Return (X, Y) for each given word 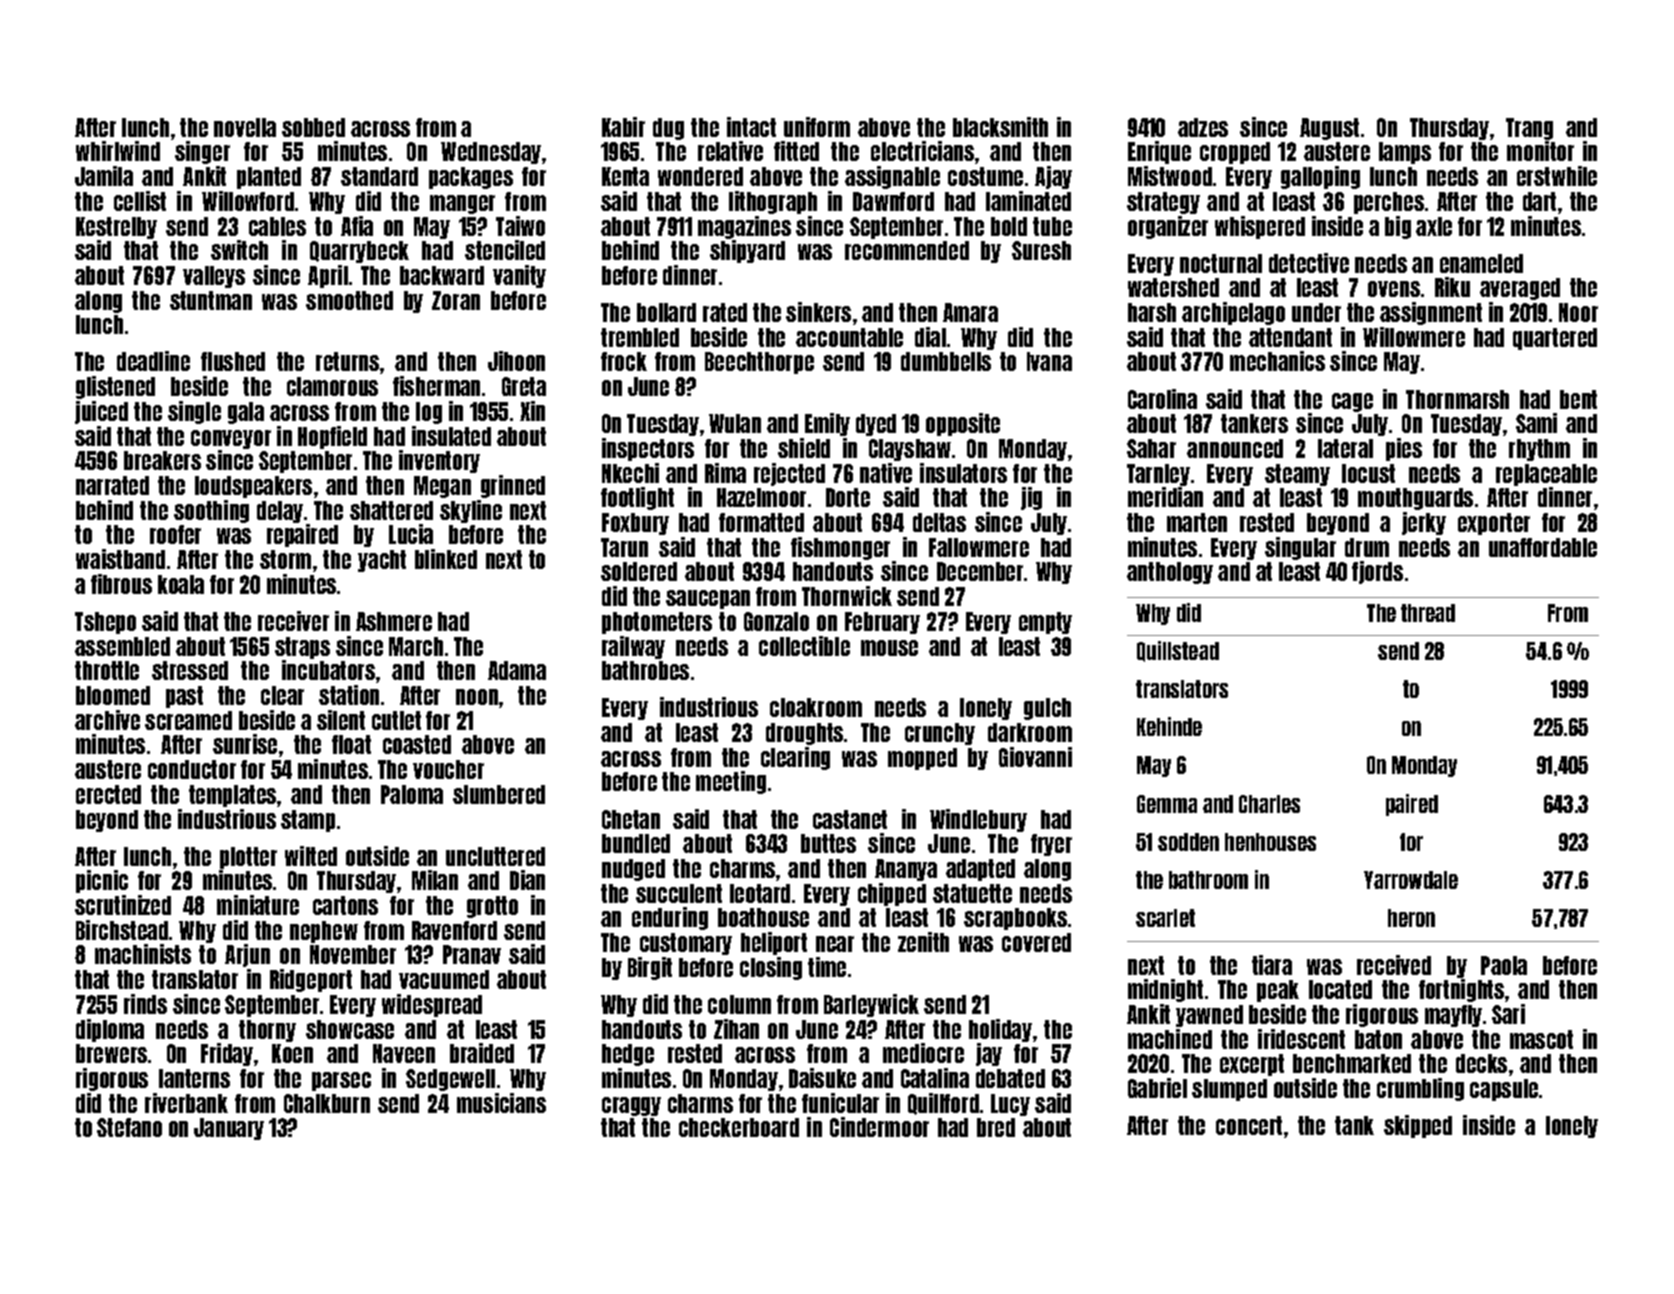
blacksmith (1000, 127)
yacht (382, 561)
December (980, 571)
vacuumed (444, 979)
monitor (1540, 151)
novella (245, 127)
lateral (1345, 448)
